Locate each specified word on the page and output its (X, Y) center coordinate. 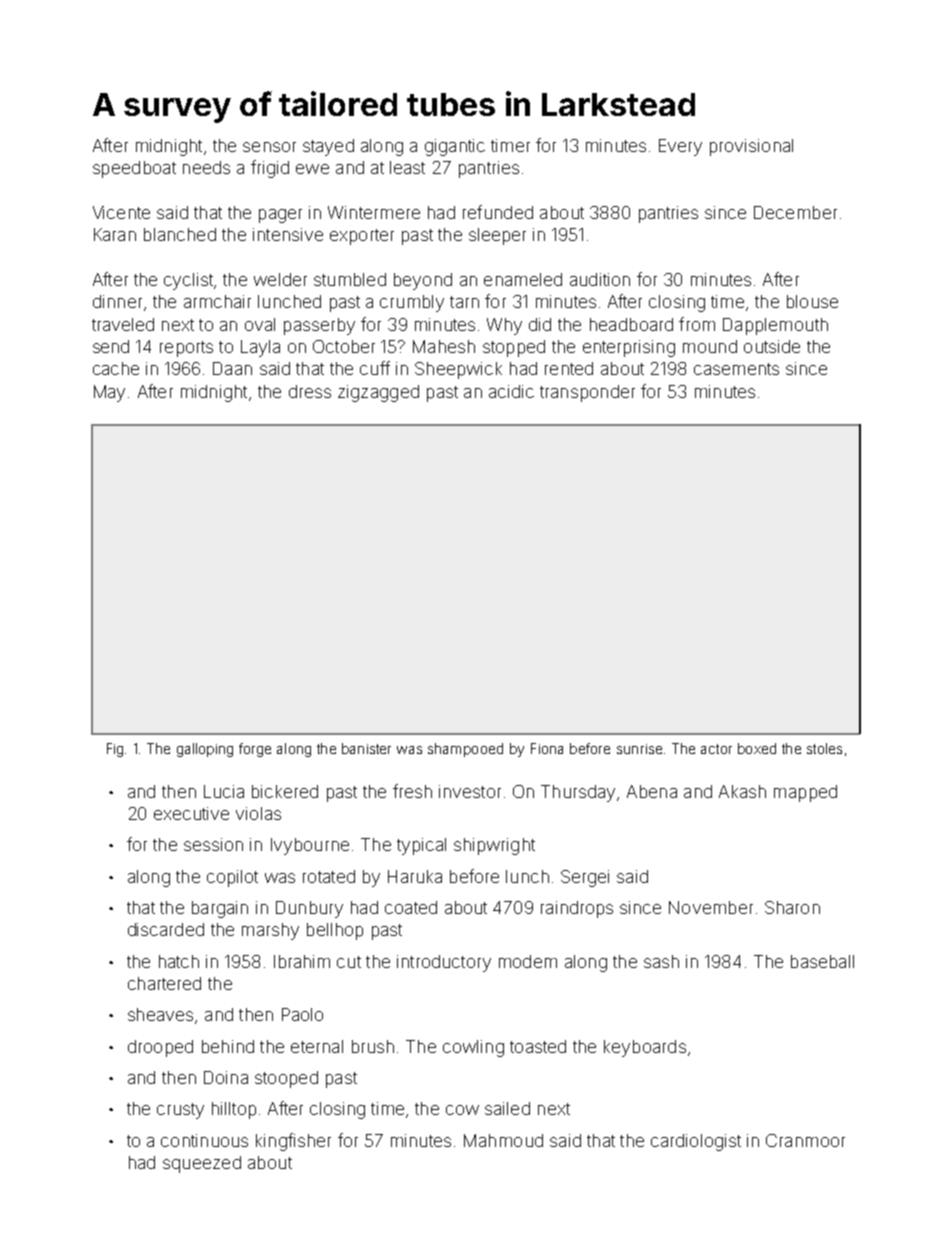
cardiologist (696, 1142)
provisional (751, 147)
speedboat (134, 169)
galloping (205, 750)
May (109, 393)
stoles (824, 748)
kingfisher (293, 1142)
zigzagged (378, 393)
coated (411, 907)
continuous (204, 1140)
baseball (822, 961)
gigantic (455, 147)
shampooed (465, 750)
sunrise (639, 749)
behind (228, 1046)
